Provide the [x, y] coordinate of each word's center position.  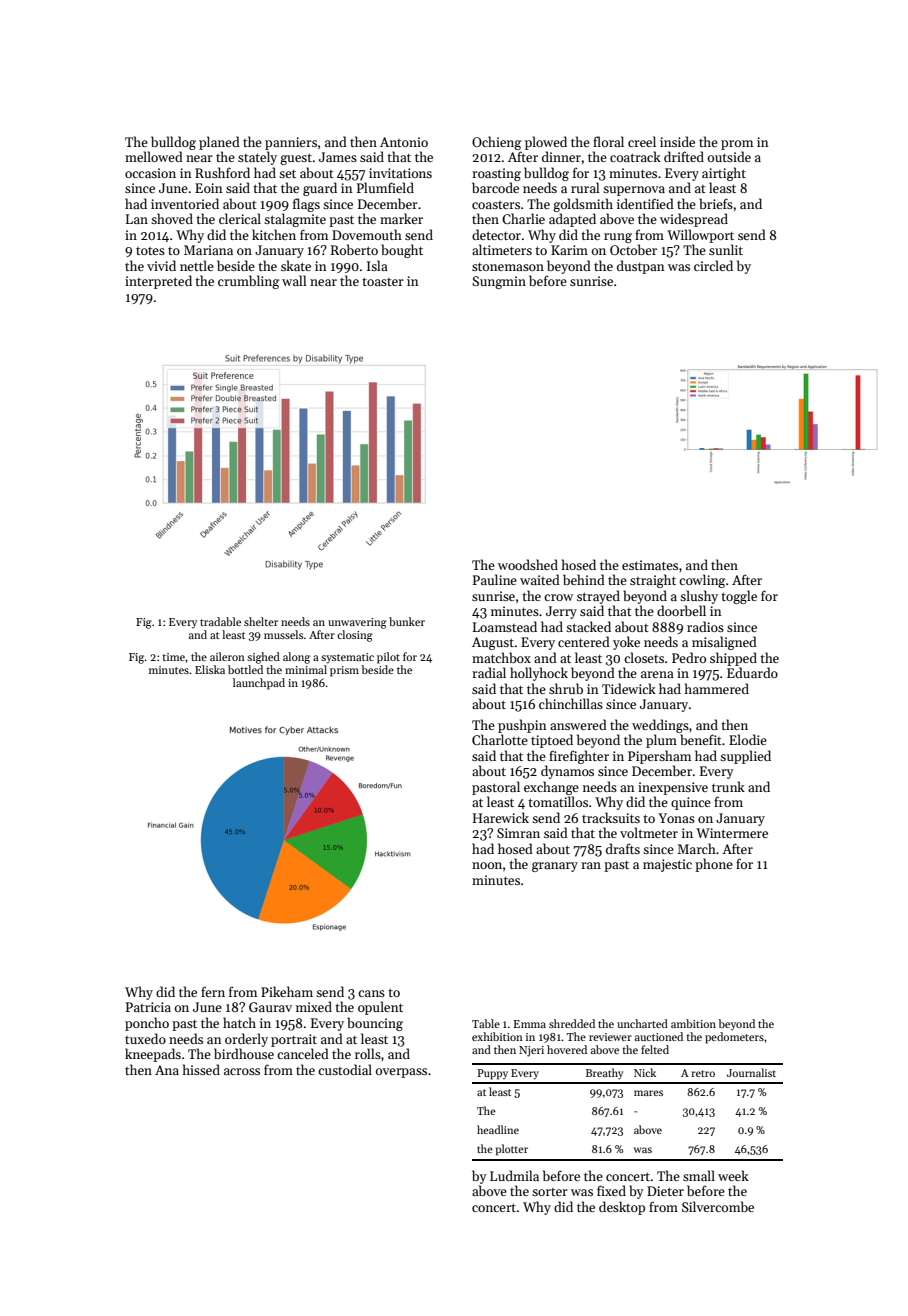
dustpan [641, 267]
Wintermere [732, 833]
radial [489, 672]
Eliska [210, 669]
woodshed [528, 564]
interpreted [158, 282]
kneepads [153, 1055]
